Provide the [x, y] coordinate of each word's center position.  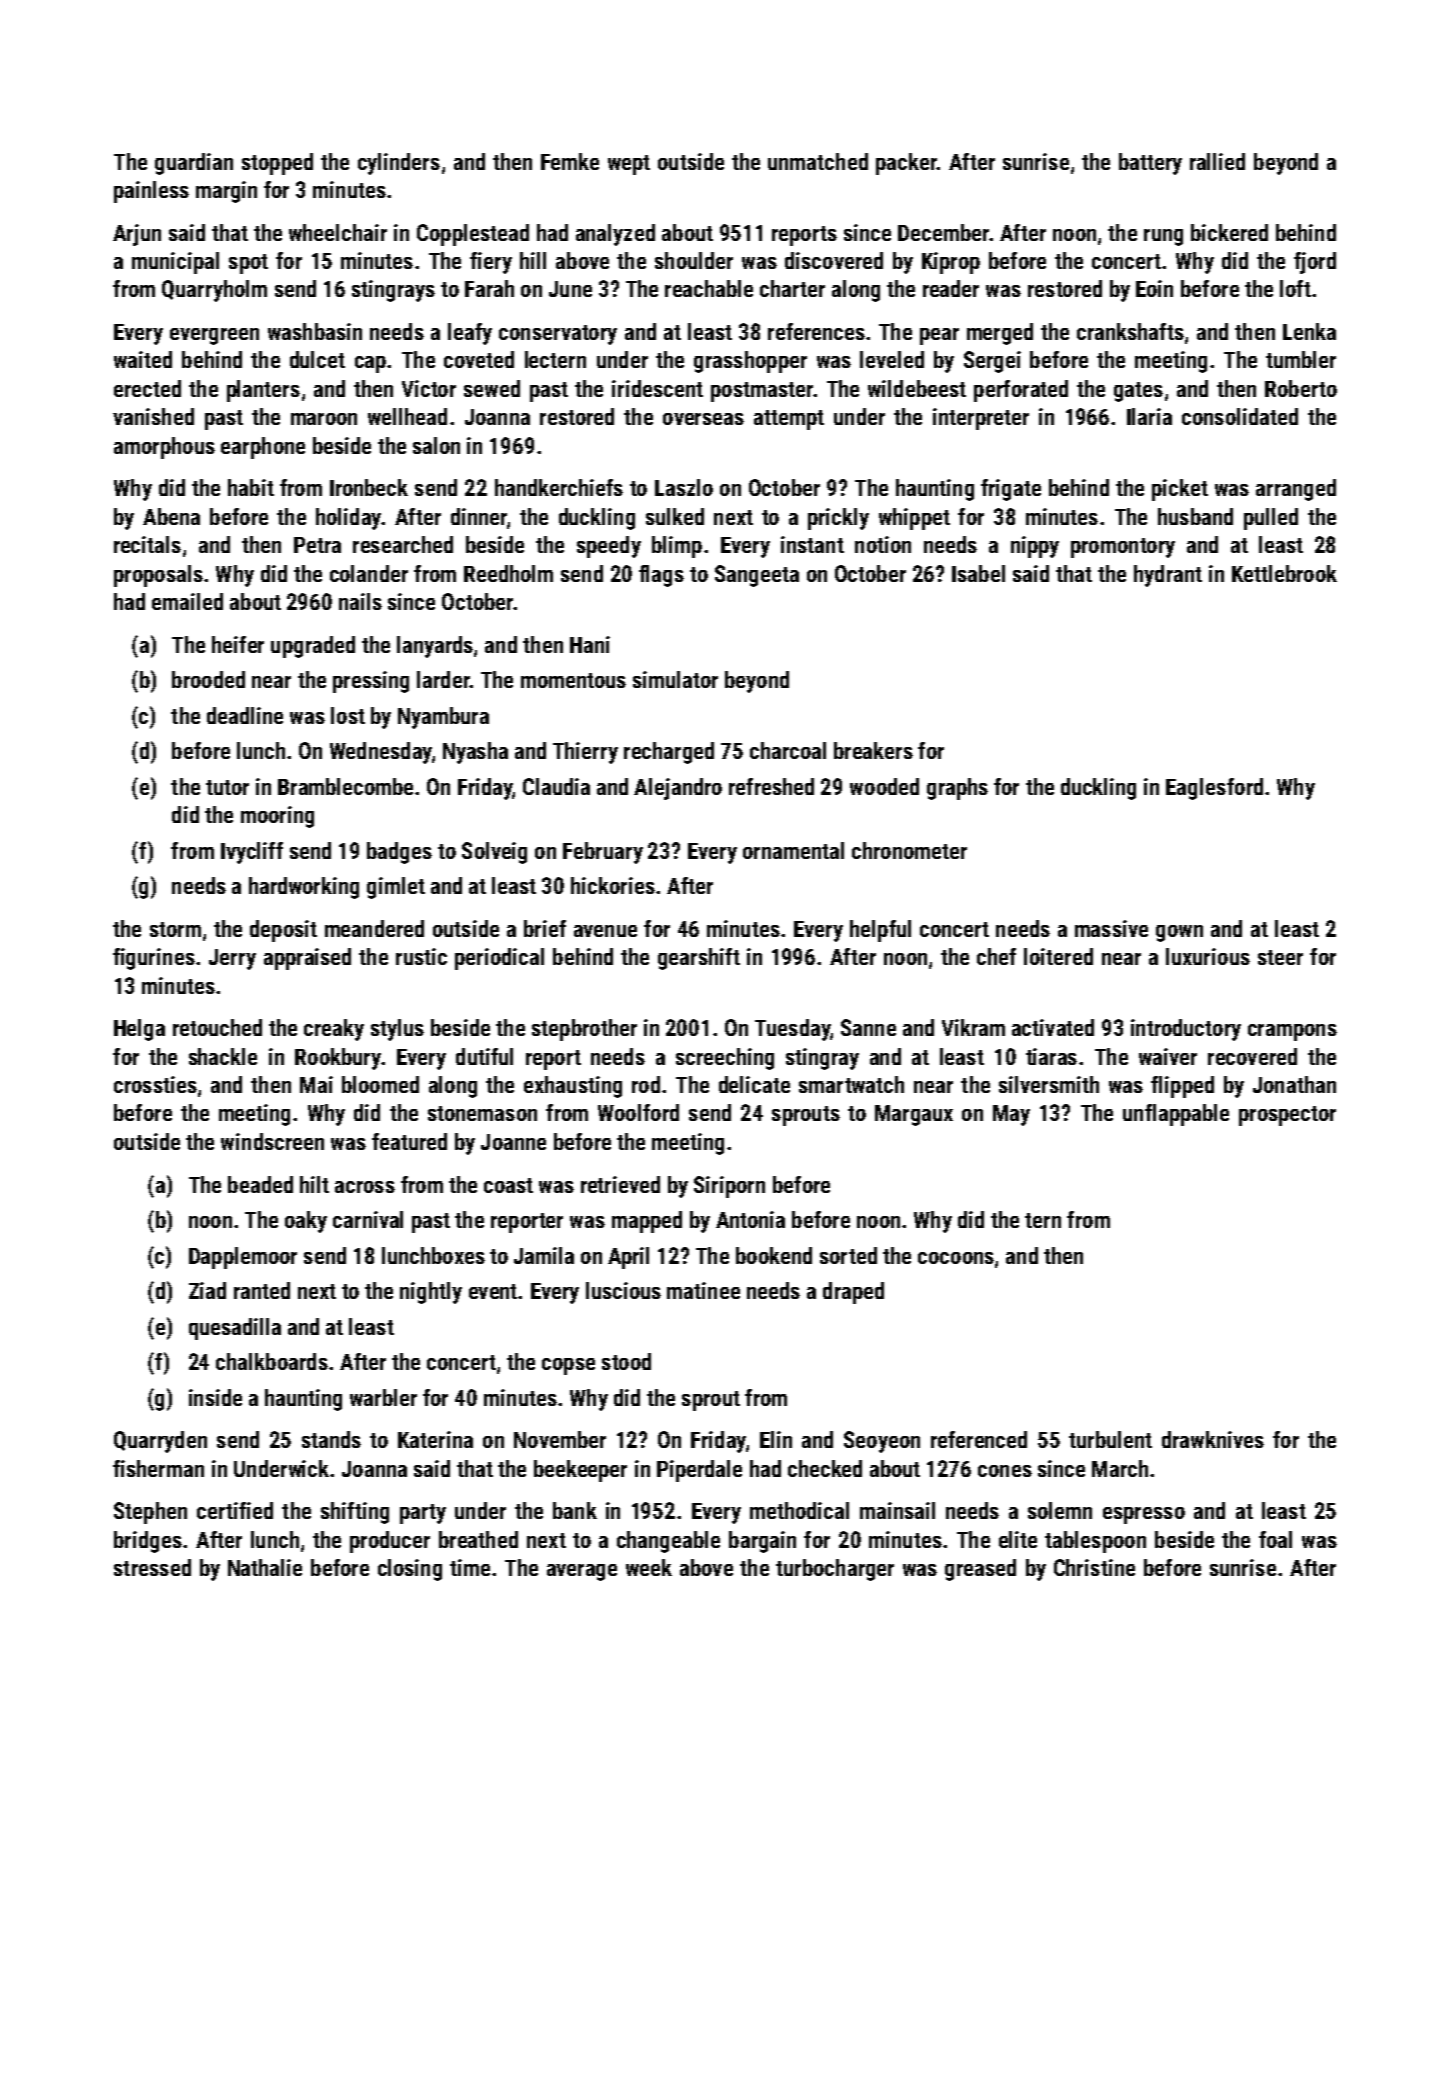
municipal [175, 263]
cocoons [956, 1258]
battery [1150, 164]
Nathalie [265, 1567]
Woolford [638, 1112]
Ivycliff [252, 853]
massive [1111, 928]
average [582, 1572]
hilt [314, 1184]
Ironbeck [369, 487]
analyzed [615, 235]
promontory [1123, 548]
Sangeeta [757, 576]
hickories [613, 885]
